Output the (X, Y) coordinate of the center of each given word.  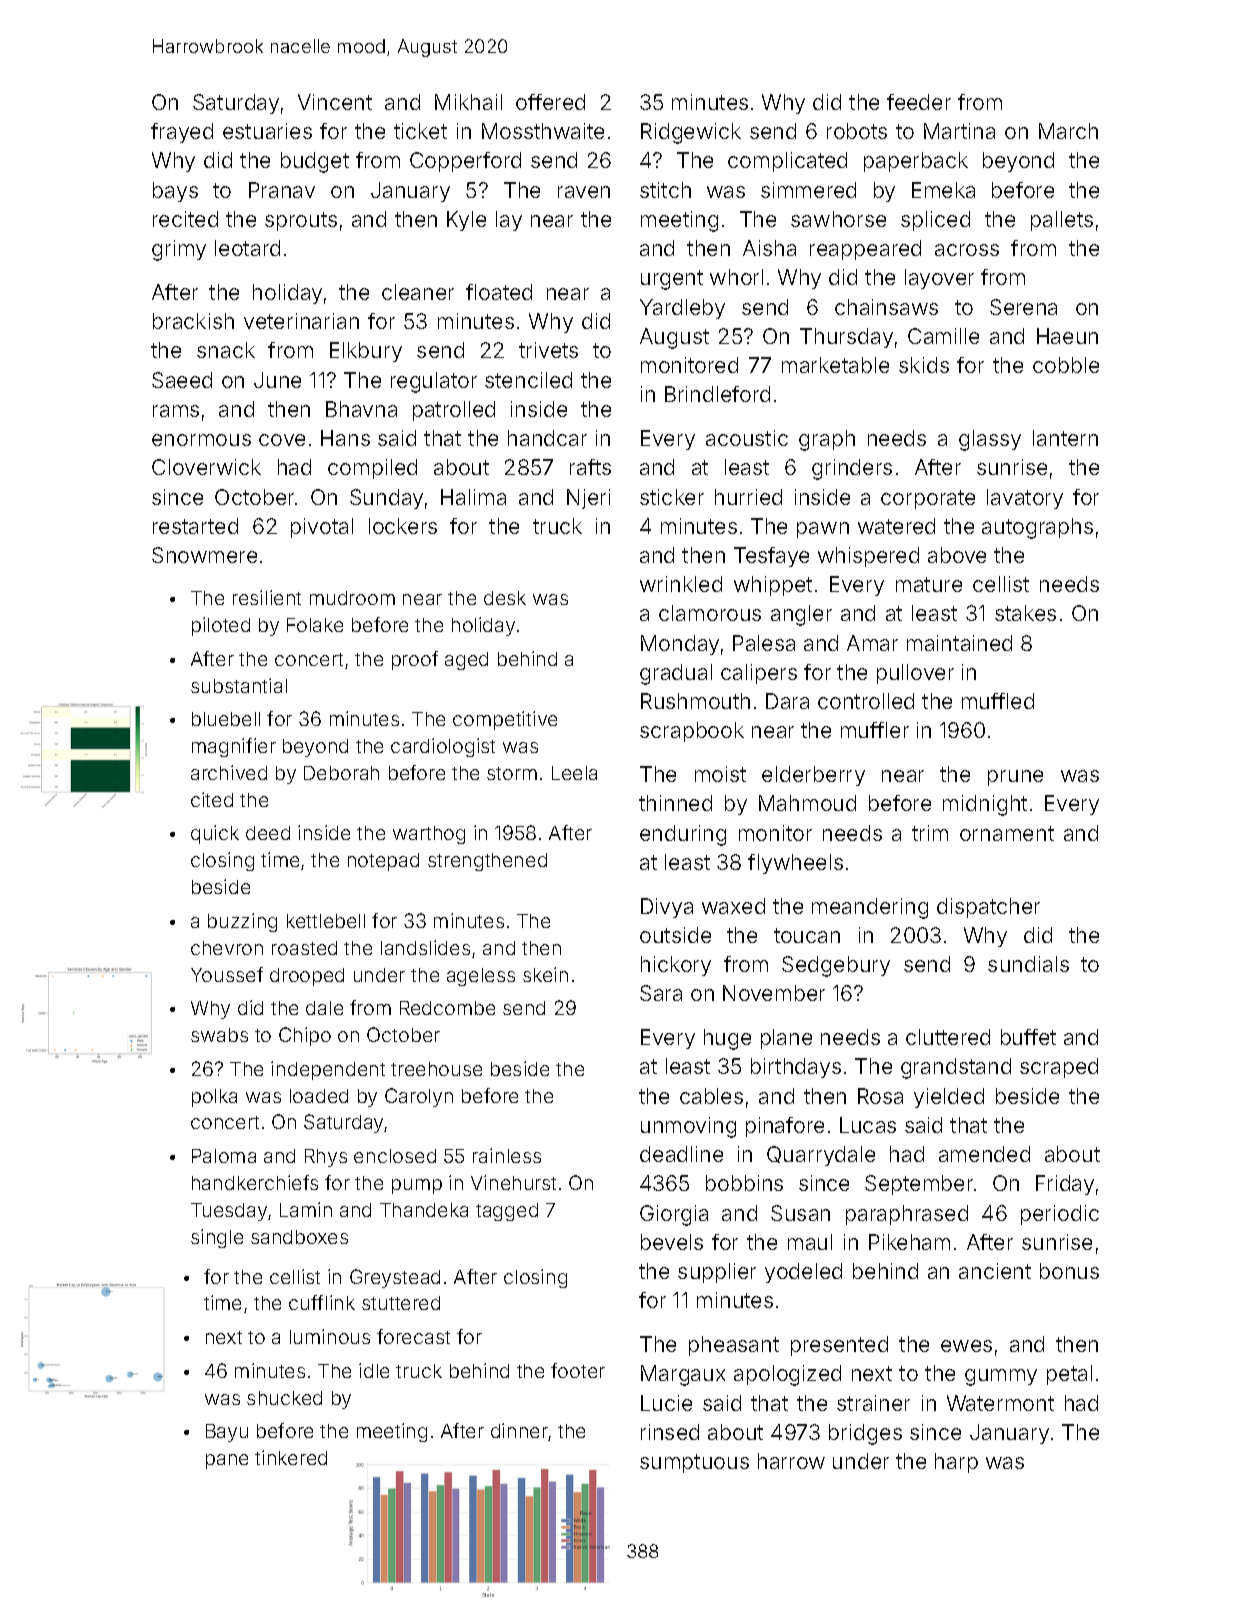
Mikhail (468, 102)
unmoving (688, 1127)
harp (956, 1463)
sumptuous (694, 1463)
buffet (1028, 1037)
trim (930, 833)
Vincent (335, 102)
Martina (959, 131)
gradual (676, 674)
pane (227, 1461)
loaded (319, 1096)
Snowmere (204, 555)
